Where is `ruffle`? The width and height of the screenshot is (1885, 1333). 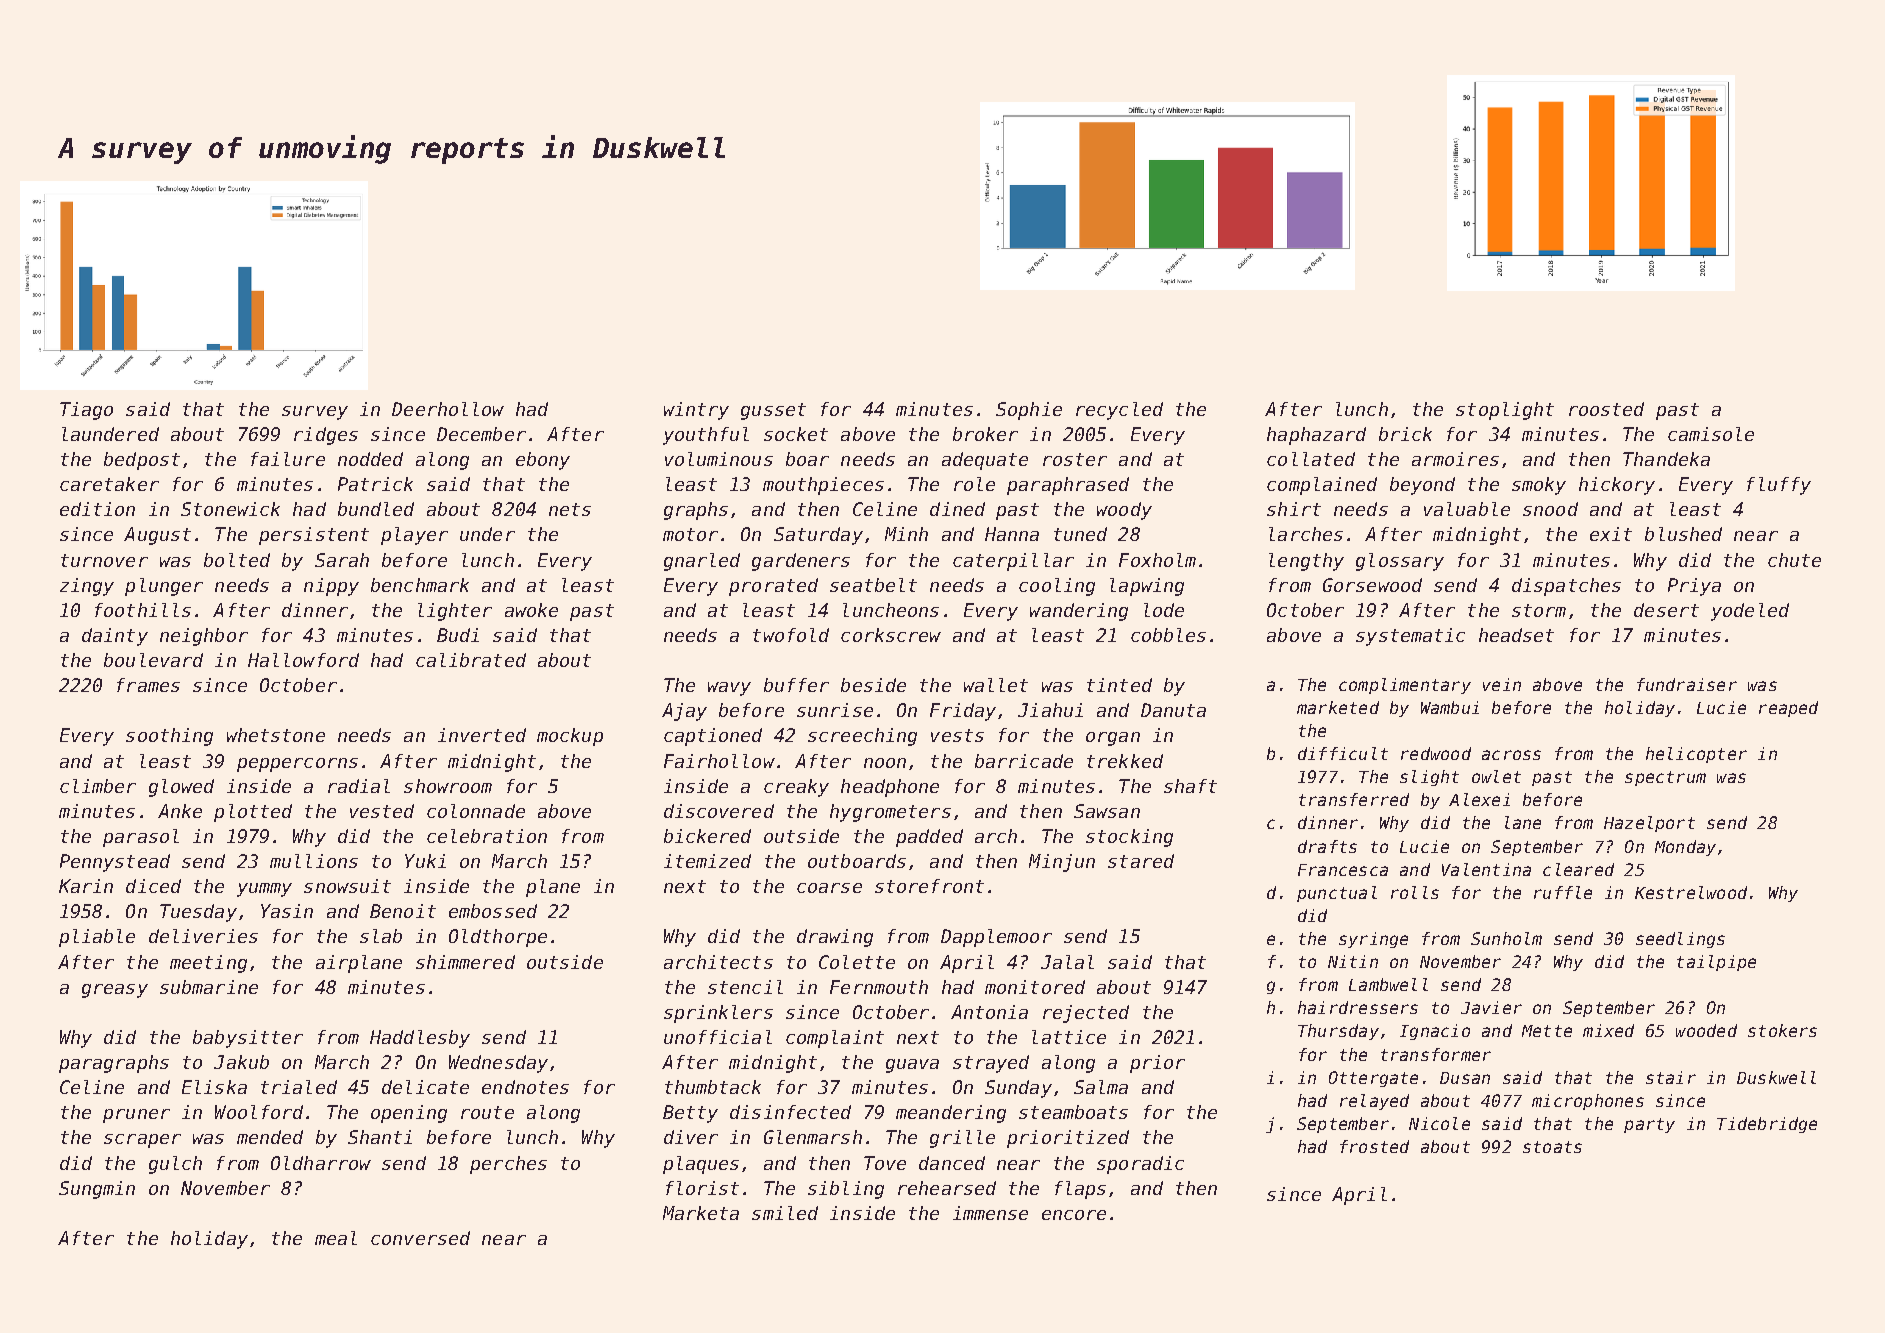
ruffle is located at coordinates (1563, 892).
